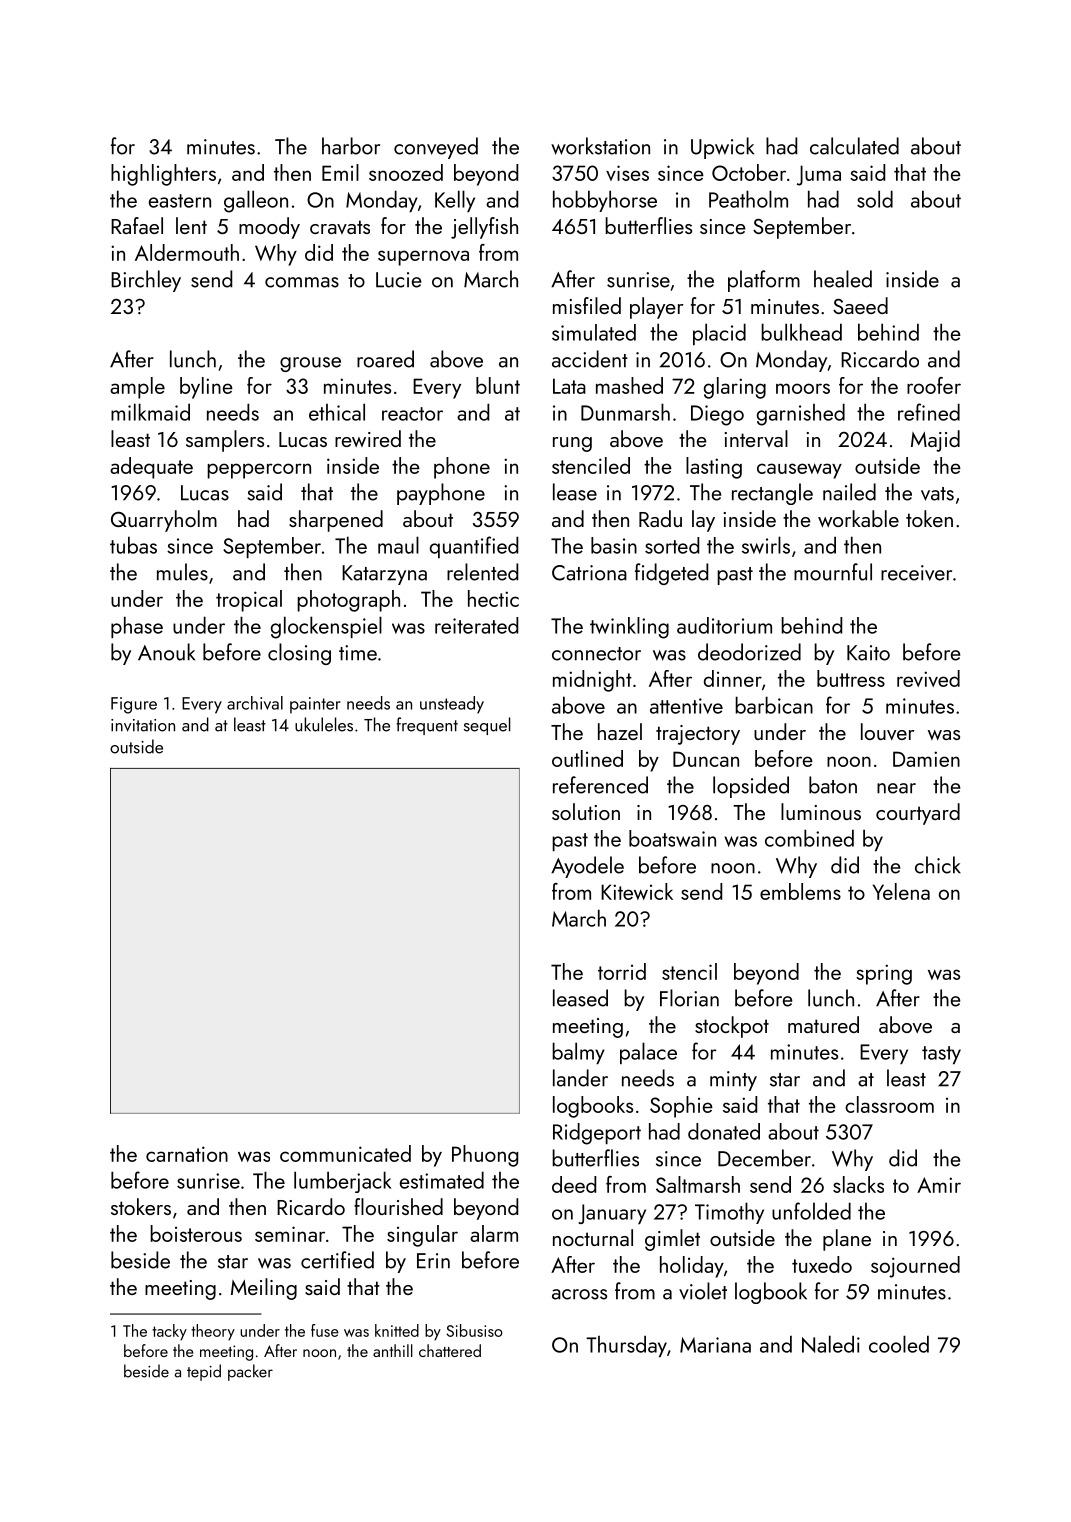 This screenshot has width=1071, height=1522. I want to click on Majid, so click(935, 441).
